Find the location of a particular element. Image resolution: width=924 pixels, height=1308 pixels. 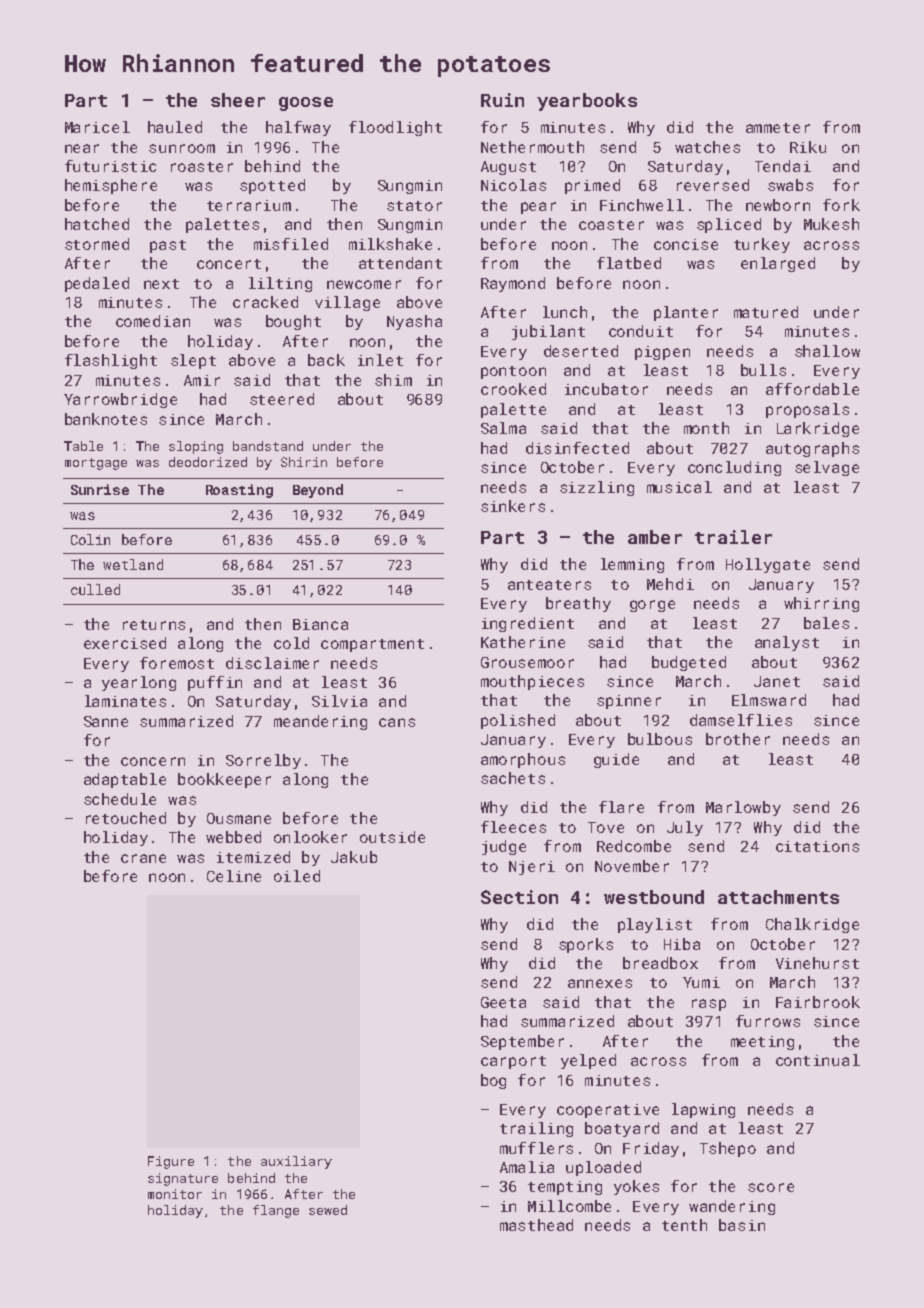

Katherine is located at coordinates (523, 642).
